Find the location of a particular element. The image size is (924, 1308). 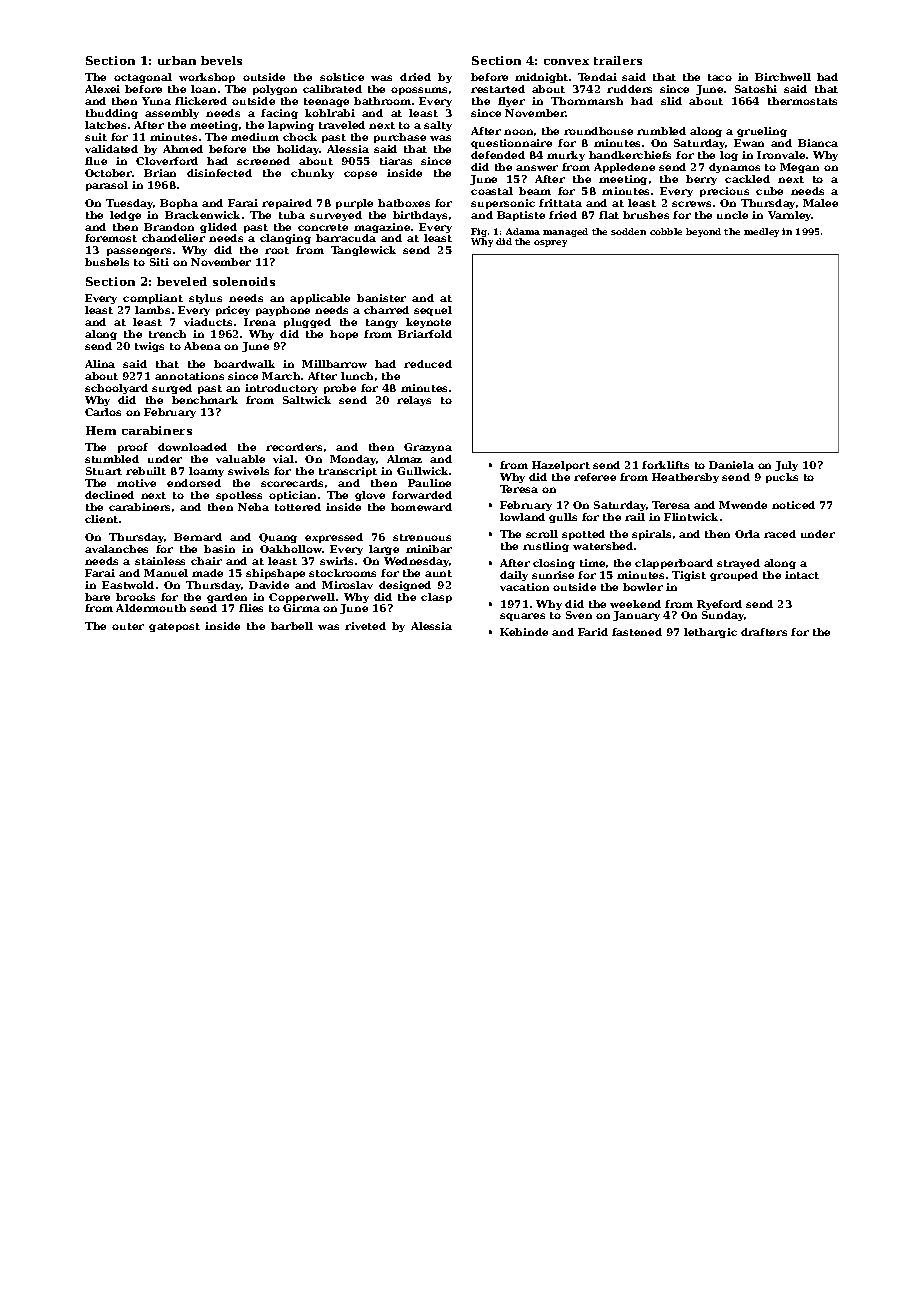

root is located at coordinates (277, 250).
